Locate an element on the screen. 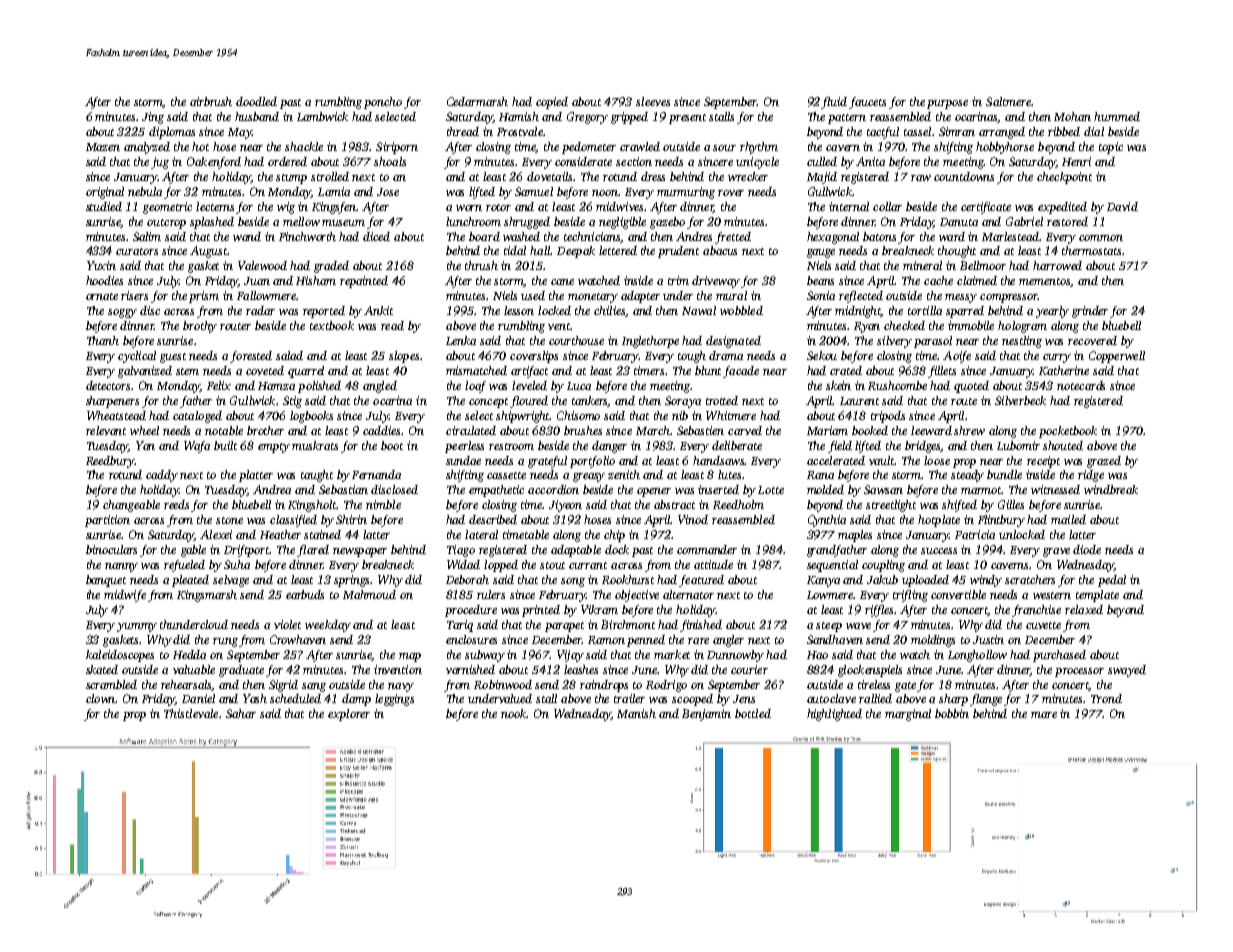  Henri is located at coordinates (1076, 161).
